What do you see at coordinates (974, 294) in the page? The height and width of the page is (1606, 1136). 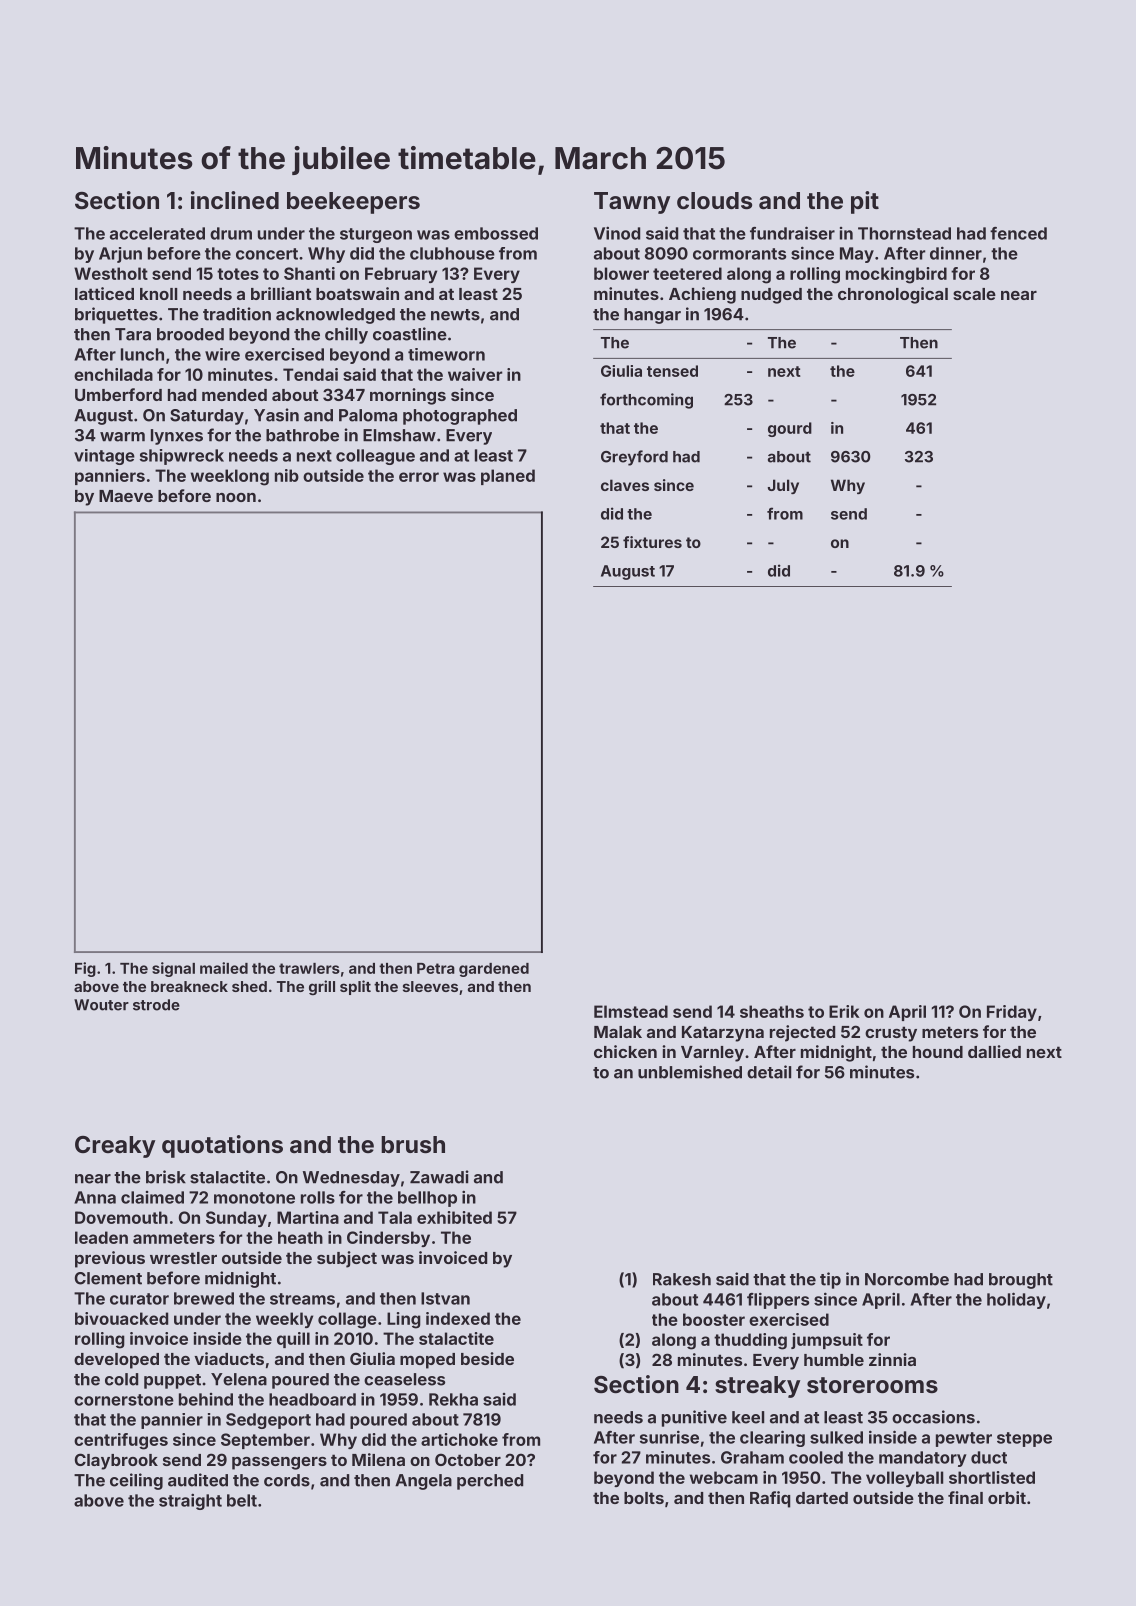 I see `scale` at bounding box center [974, 294].
